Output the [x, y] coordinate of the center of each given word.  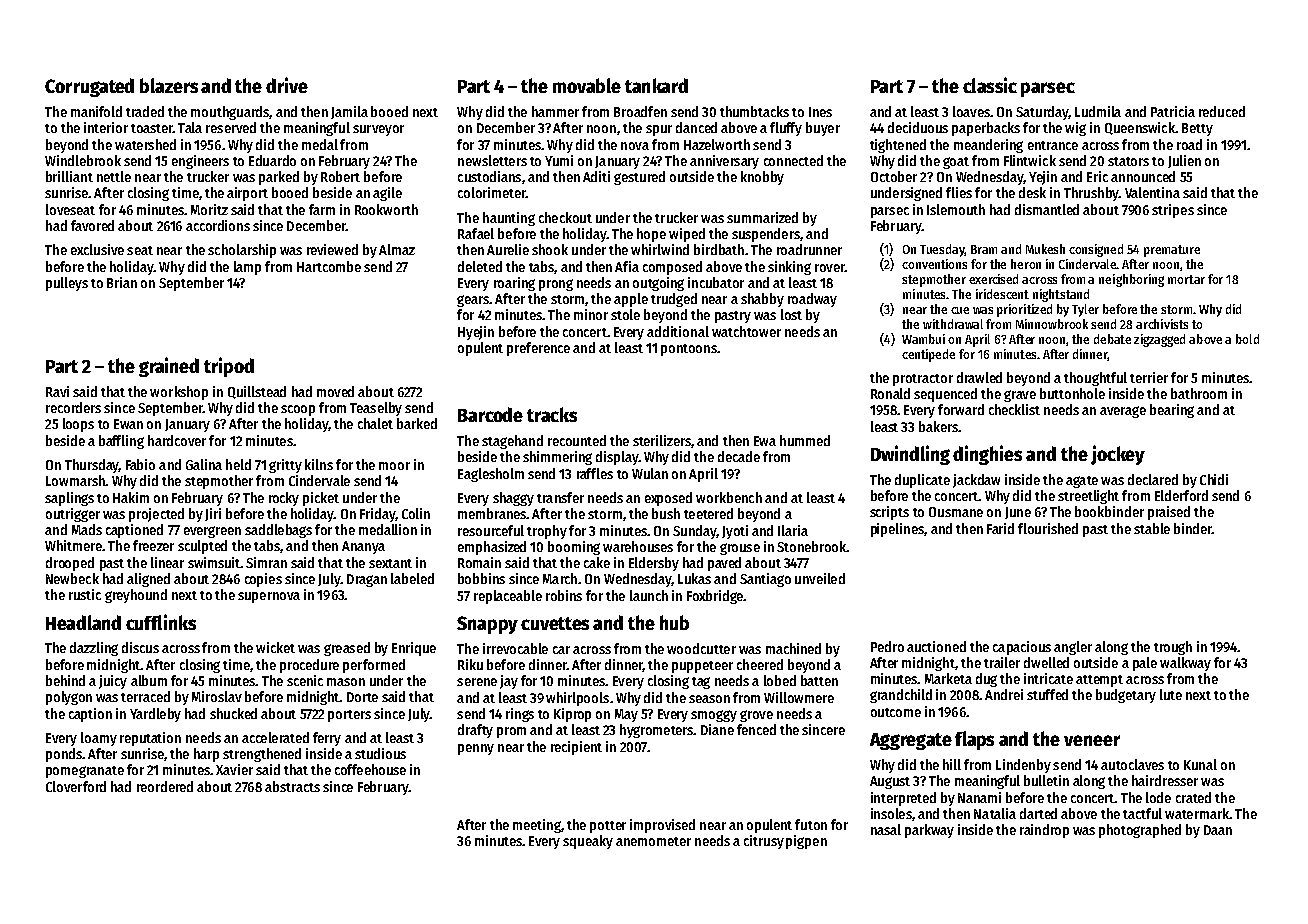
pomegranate [85, 772]
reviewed [332, 249]
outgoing [658, 284]
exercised [993, 279]
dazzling [94, 649]
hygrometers [657, 731]
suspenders [766, 235]
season [709, 699]
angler [1073, 648]
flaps [974, 740]
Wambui [923, 339]
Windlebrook [83, 160]
